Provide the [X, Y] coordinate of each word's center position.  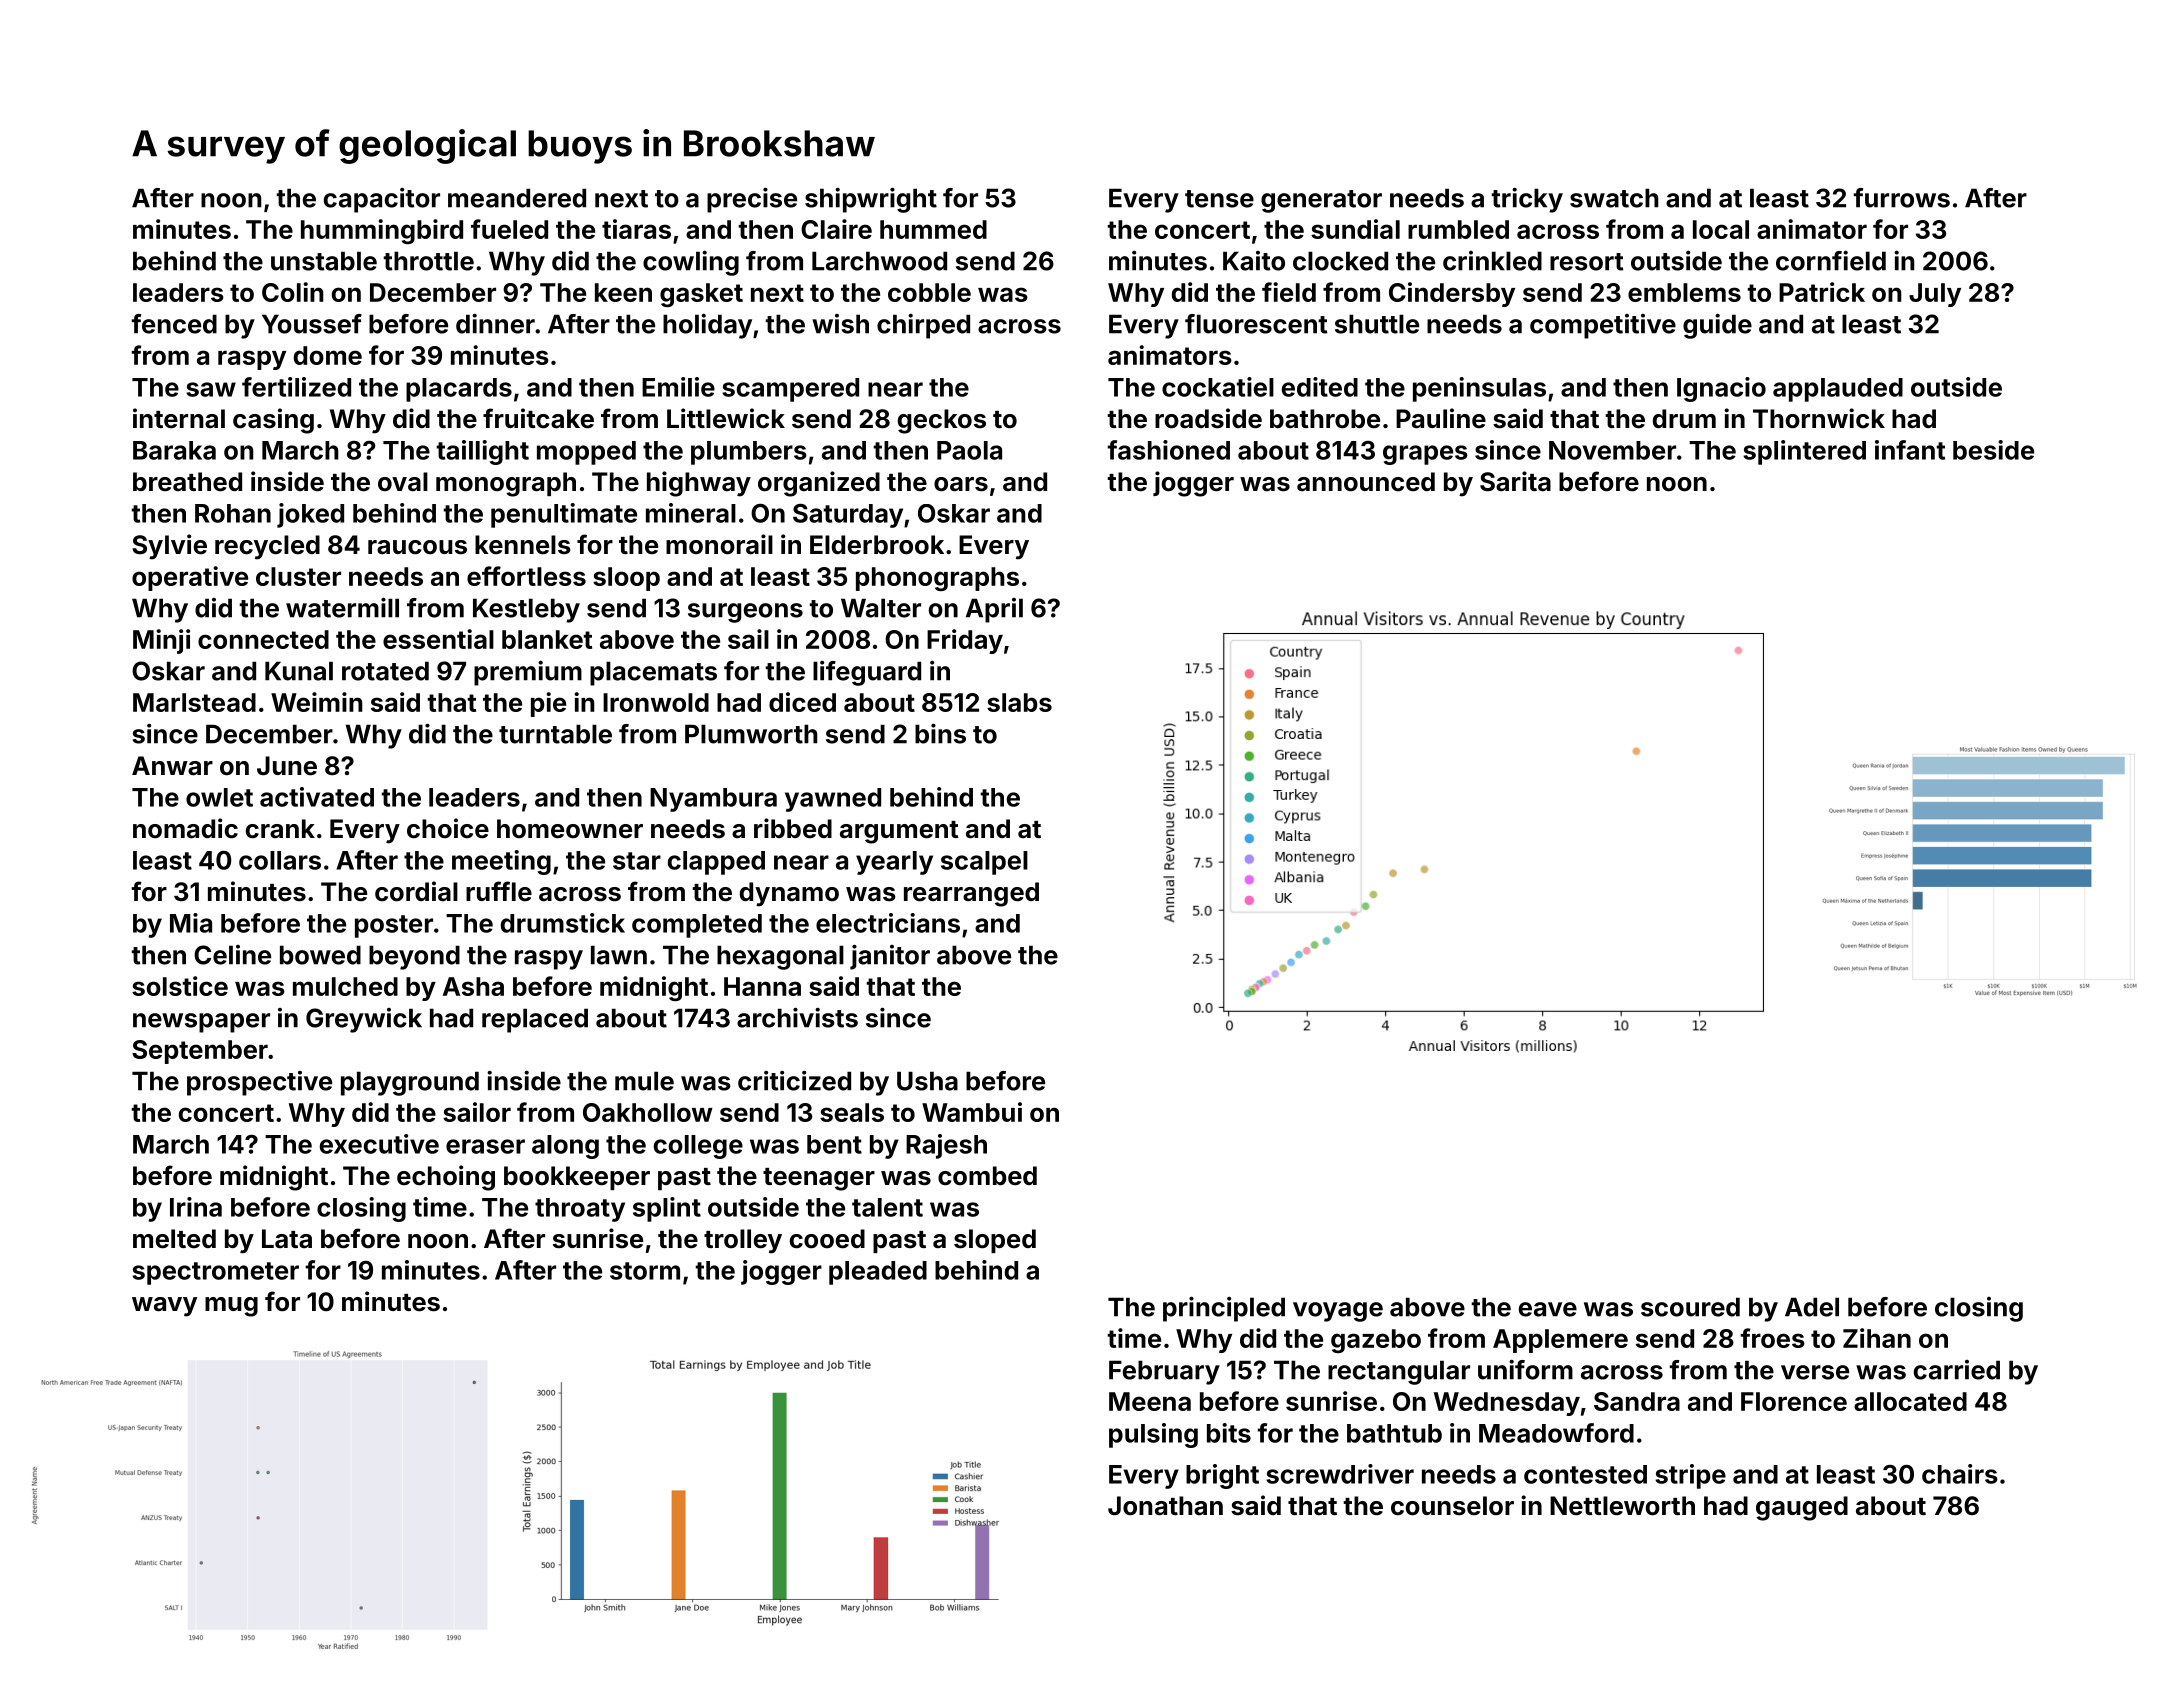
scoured [1690, 1307]
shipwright [871, 200]
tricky [1527, 200]
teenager [819, 1179]
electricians [888, 923]
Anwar [172, 766]
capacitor [382, 200]
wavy [164, 1307]
